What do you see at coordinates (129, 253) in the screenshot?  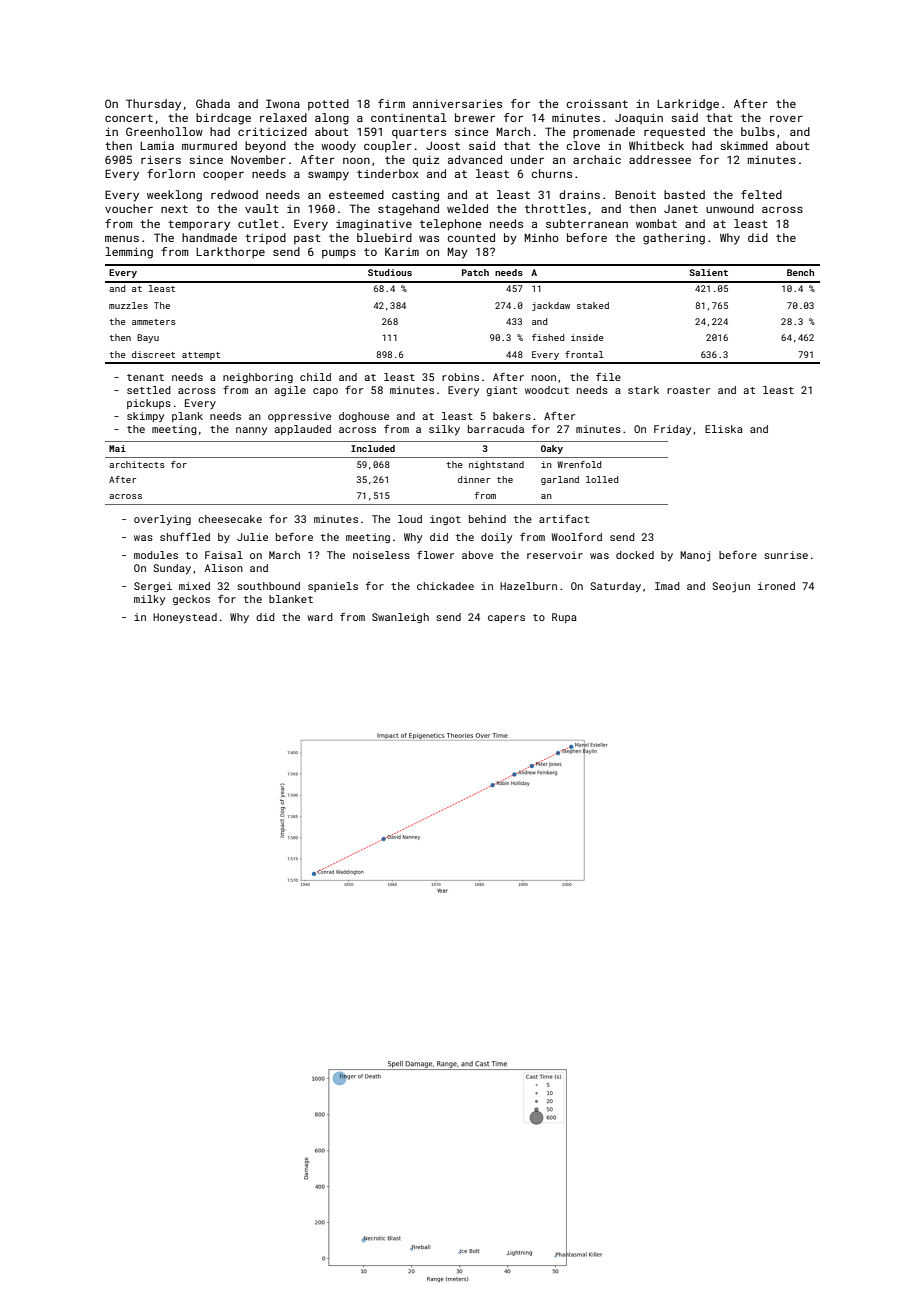 I see `lemming` at bounding box center [129, 253].
